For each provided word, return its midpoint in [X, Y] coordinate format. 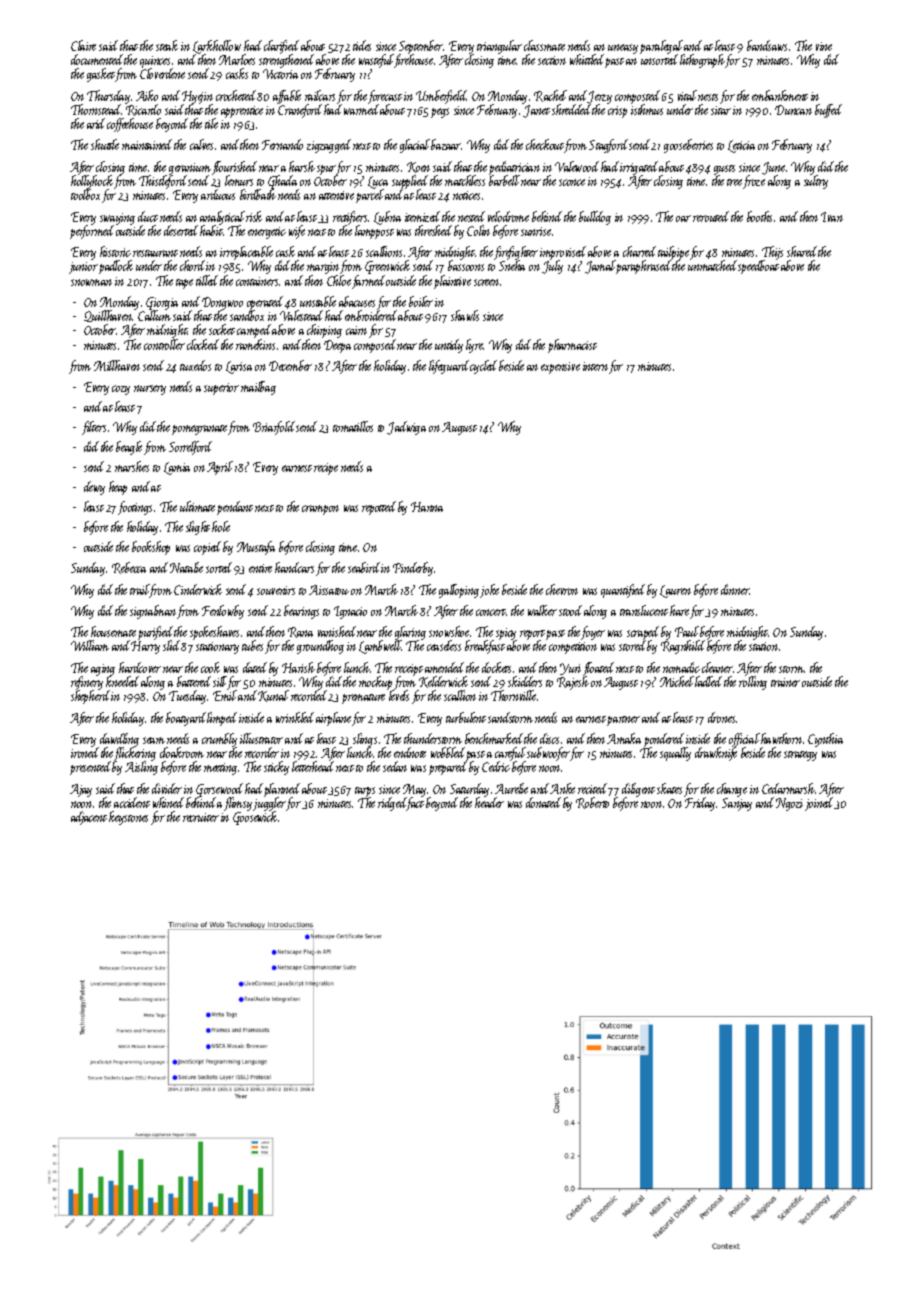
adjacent [89, 818]
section [552, 60]
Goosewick [255, 818]
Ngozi [789, 804]
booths [759, 216]
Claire [83, 45]
